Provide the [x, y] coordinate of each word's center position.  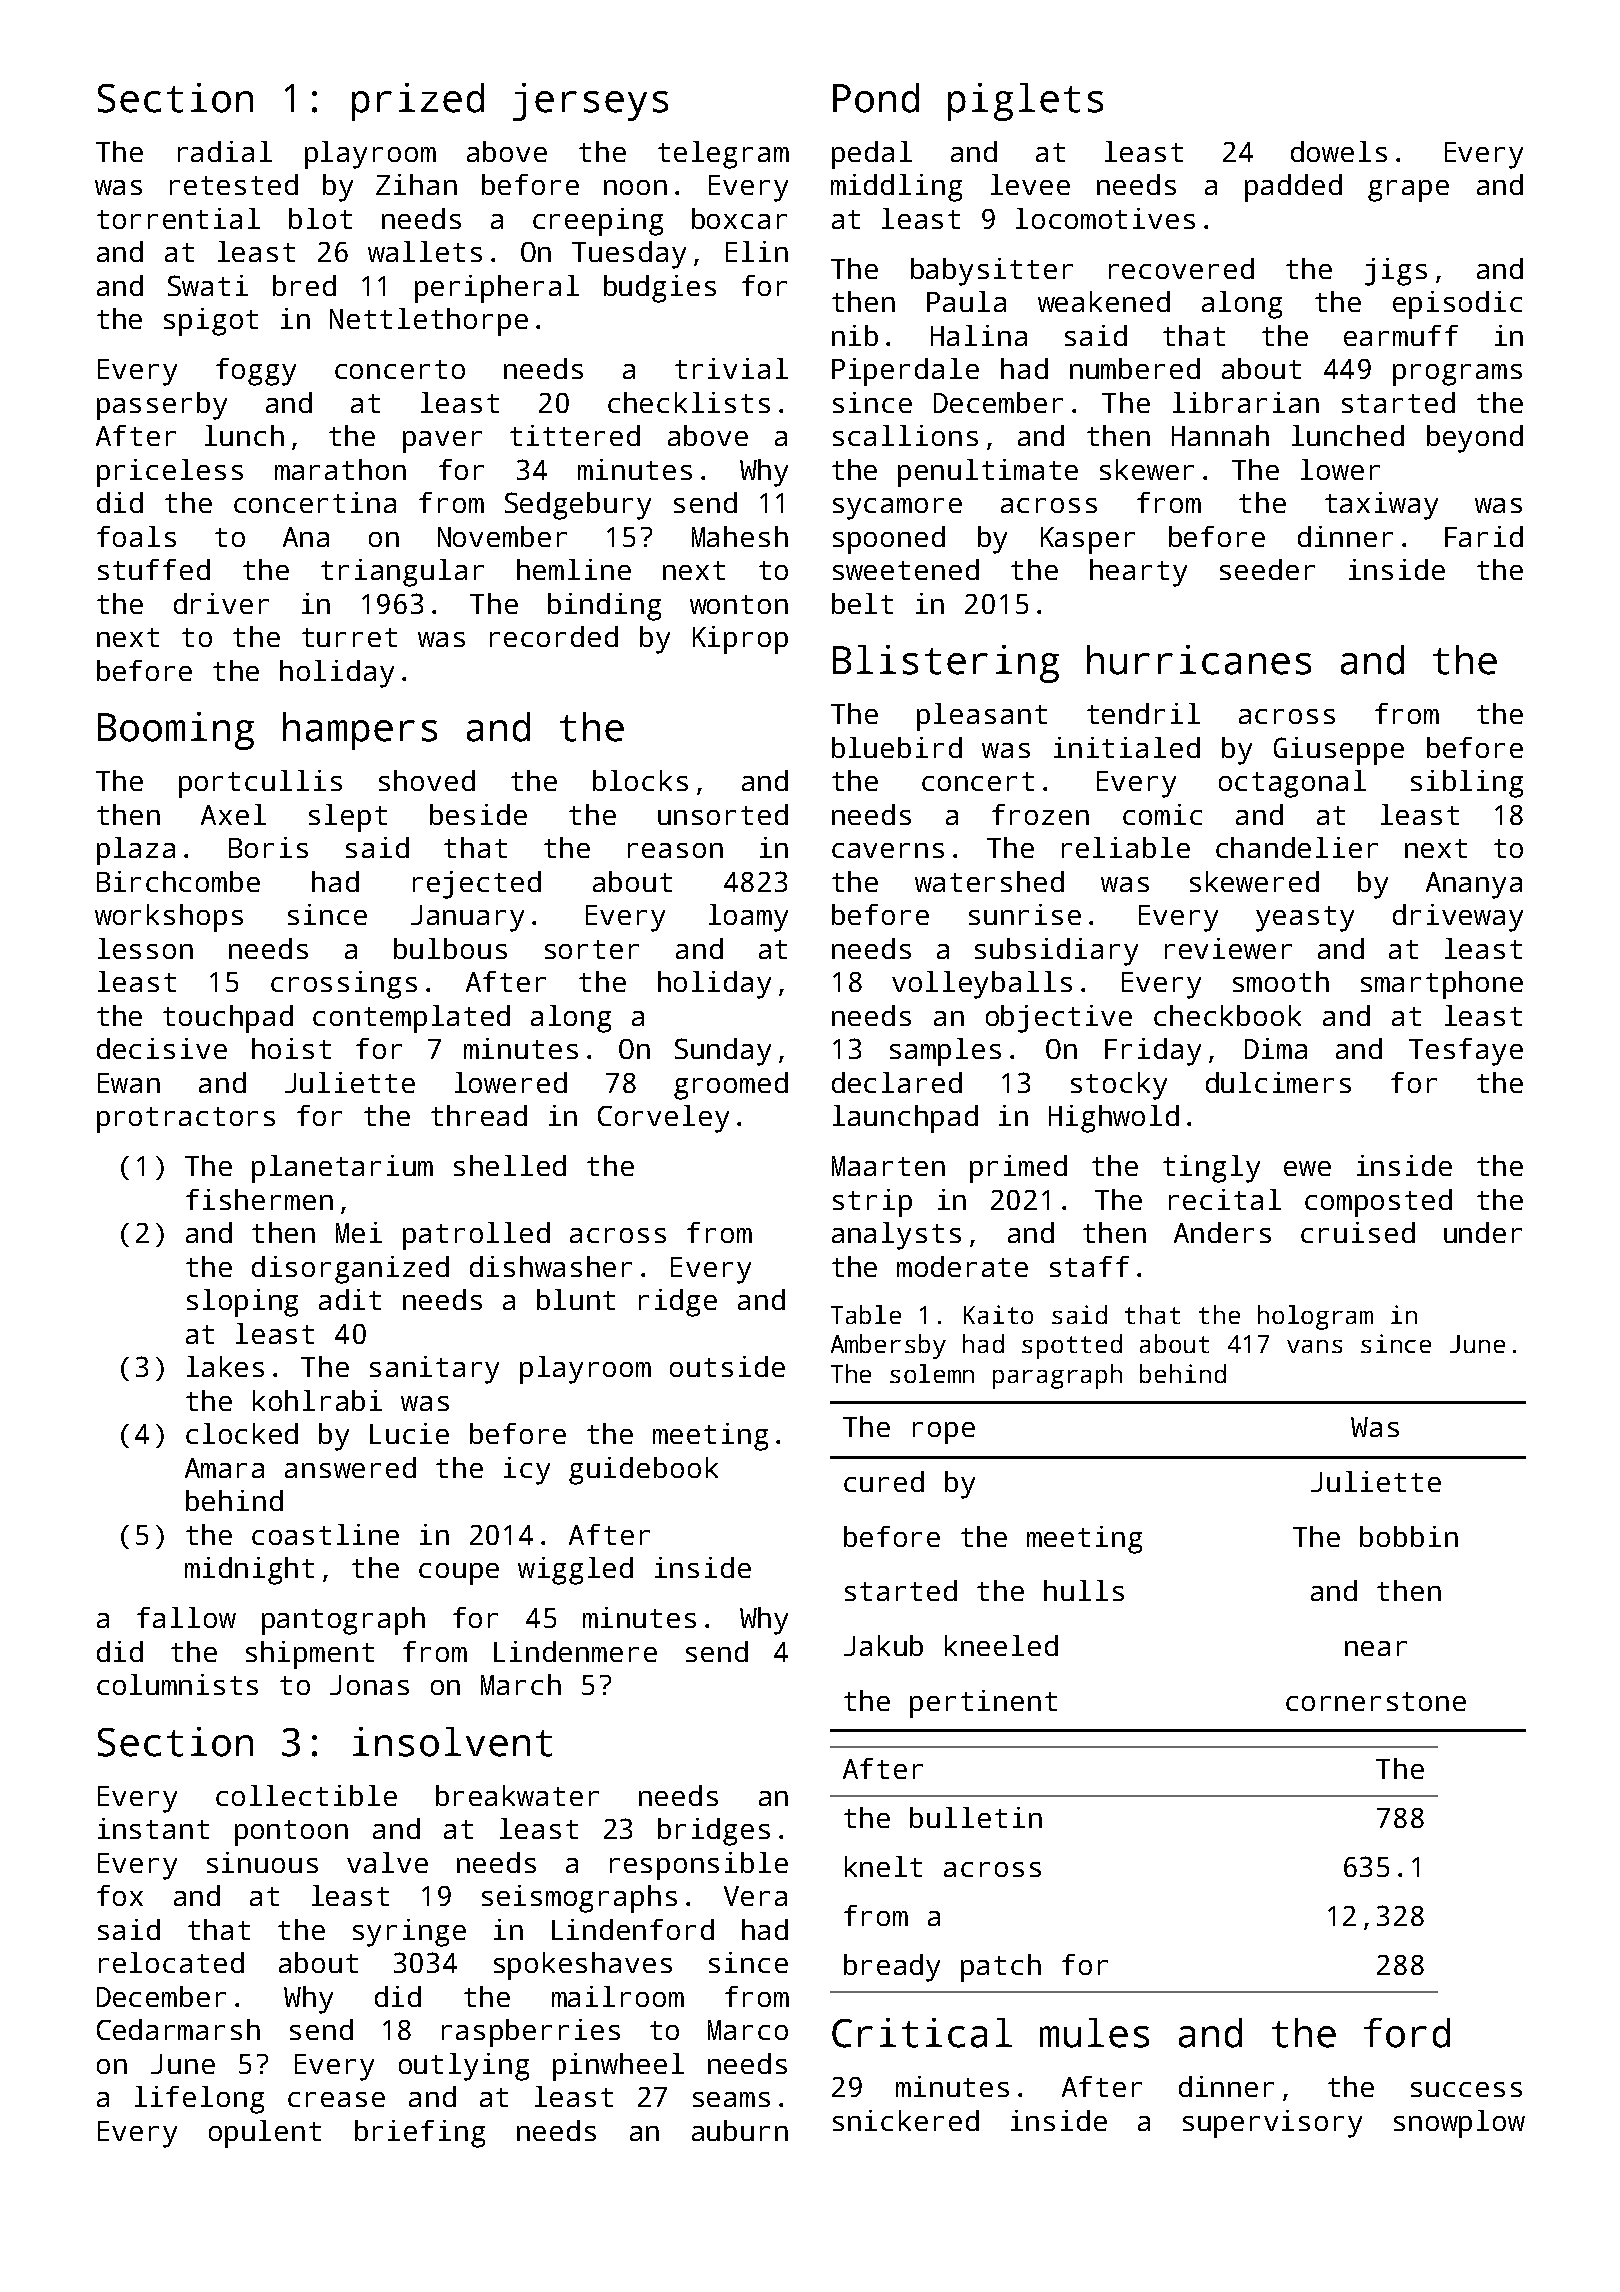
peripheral [497, 289]
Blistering [946, 664]
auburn [740, 2130]
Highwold [1114, 1119]
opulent [265, 2134]
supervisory [1272, 2124]
